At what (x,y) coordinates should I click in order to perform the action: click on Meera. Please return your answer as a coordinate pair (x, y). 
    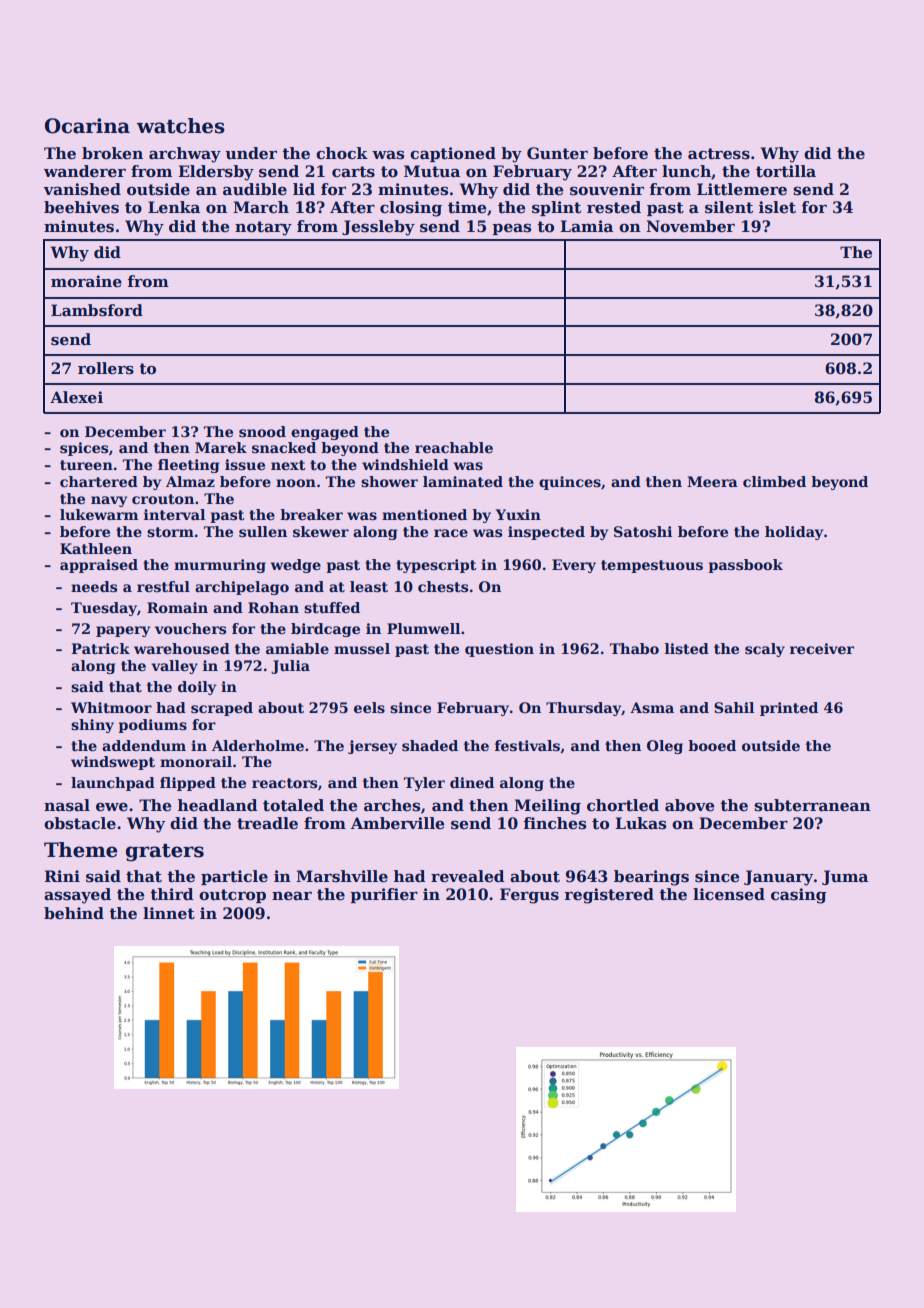
    Looking at the image, I should click on (712, 481).
